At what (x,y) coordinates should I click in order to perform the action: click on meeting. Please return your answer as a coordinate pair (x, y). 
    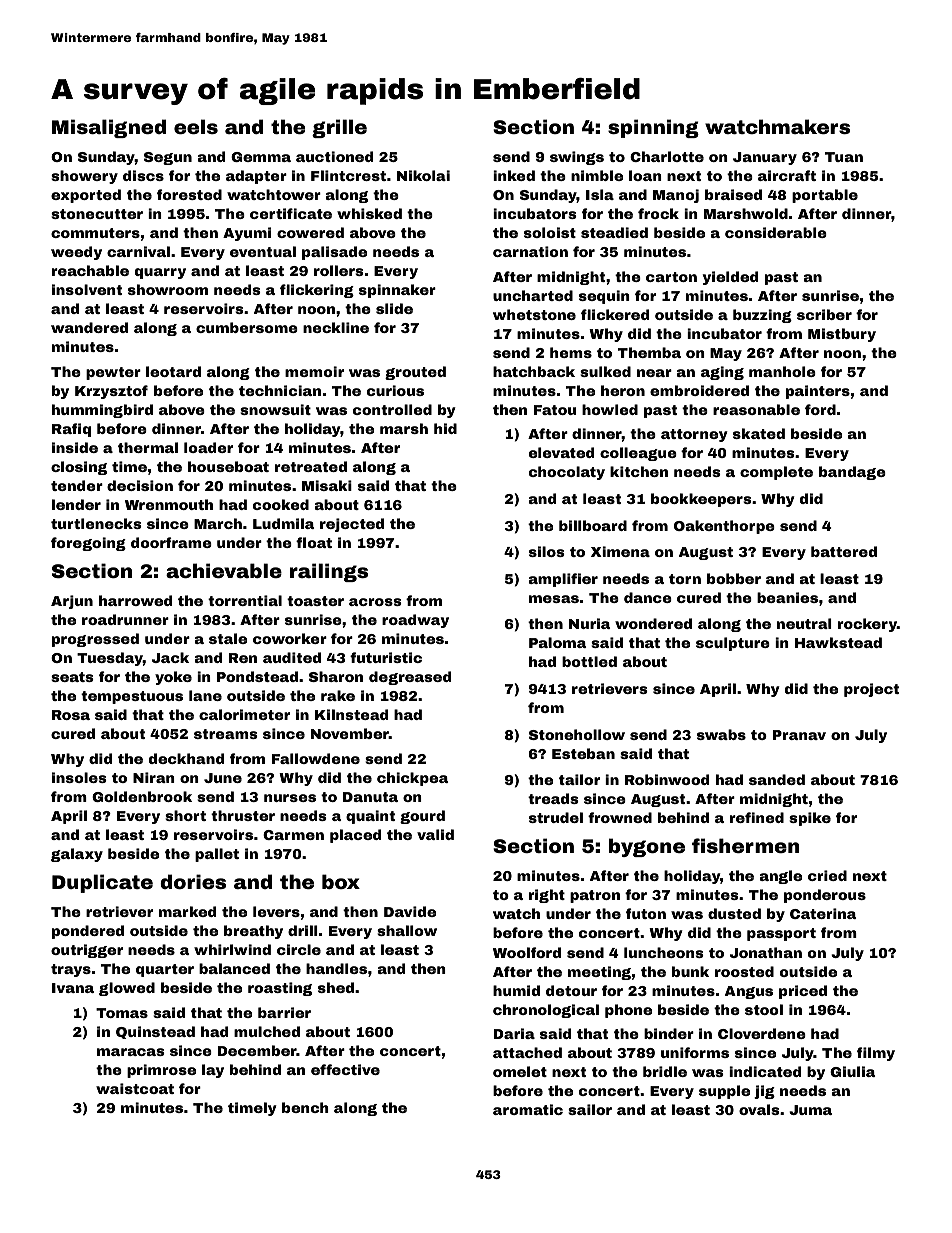
    Looking at the image, I should click on (599, 973).
